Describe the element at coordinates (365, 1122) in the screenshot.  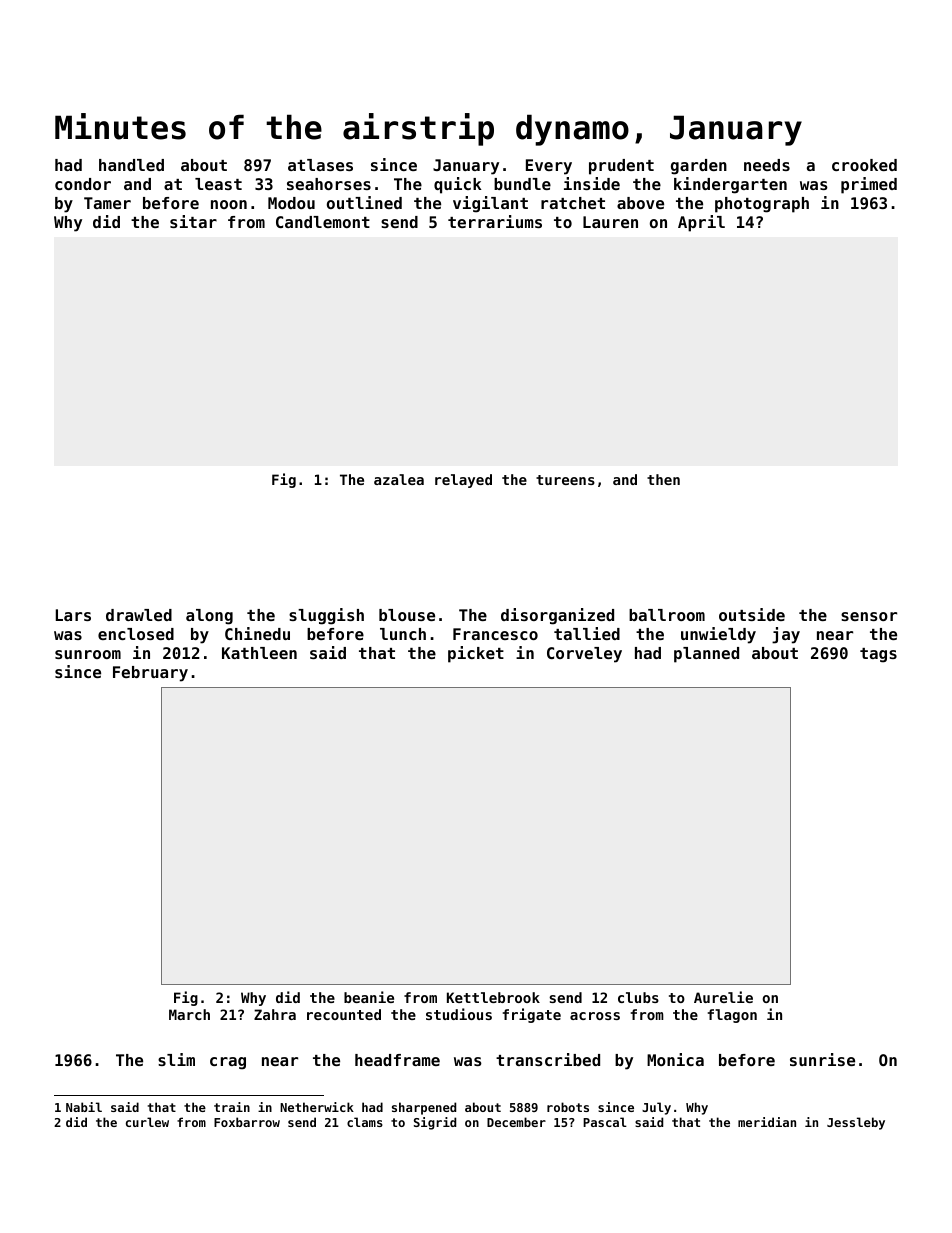
I see `clams` at that location.
